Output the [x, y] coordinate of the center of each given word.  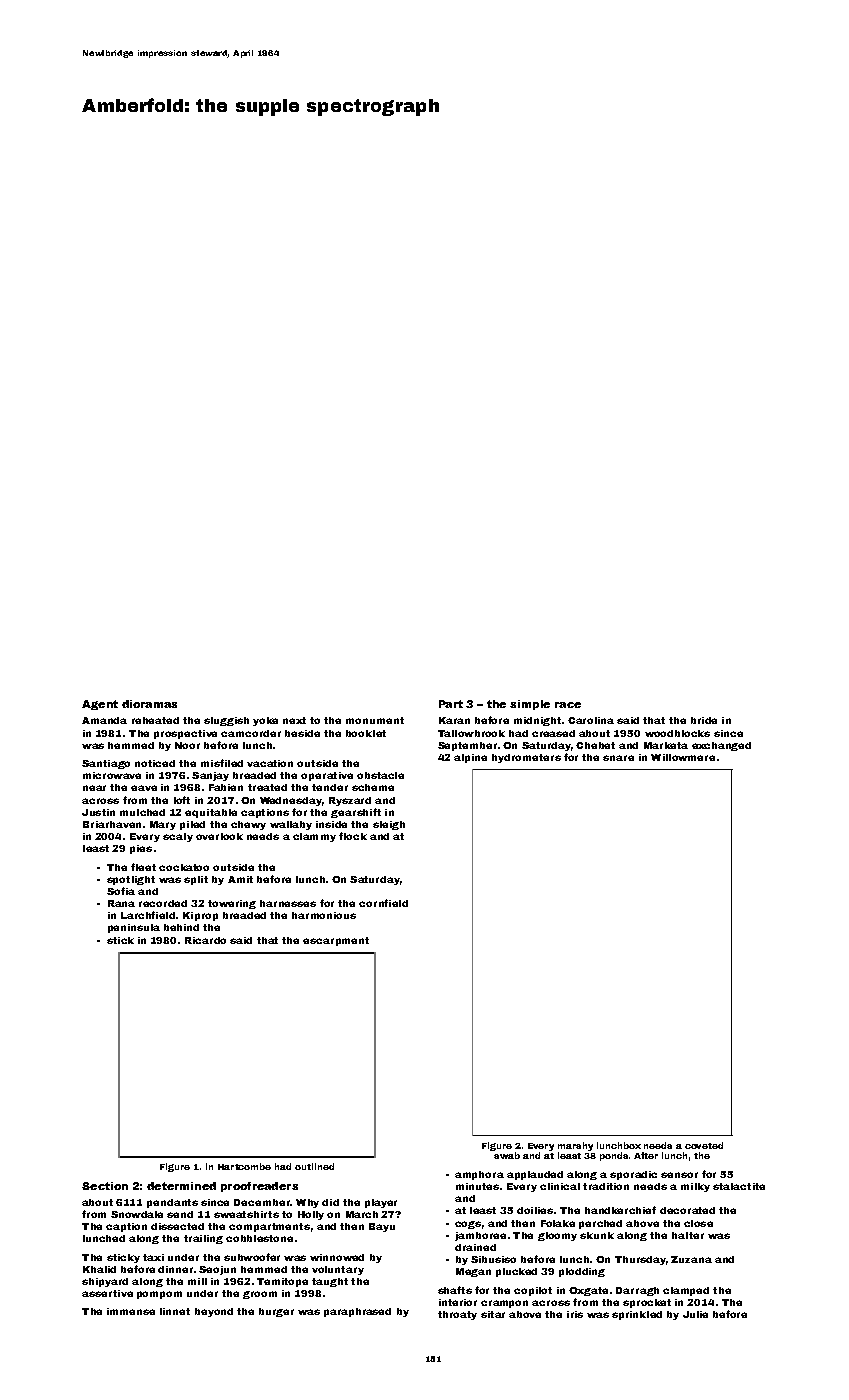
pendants [172, 1203]
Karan [454, 720]
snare [618, 758]
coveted [704, 1145]
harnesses [288, 903]
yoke [265, 721]
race [568, 705]
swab [507, 1155]
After [646, 1155]
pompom [159, 1295]
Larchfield [148, 915]
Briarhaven [112, 824]
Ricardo [205, 940]
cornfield [383, 903]
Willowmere [683, 757]
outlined [314, 1166]
